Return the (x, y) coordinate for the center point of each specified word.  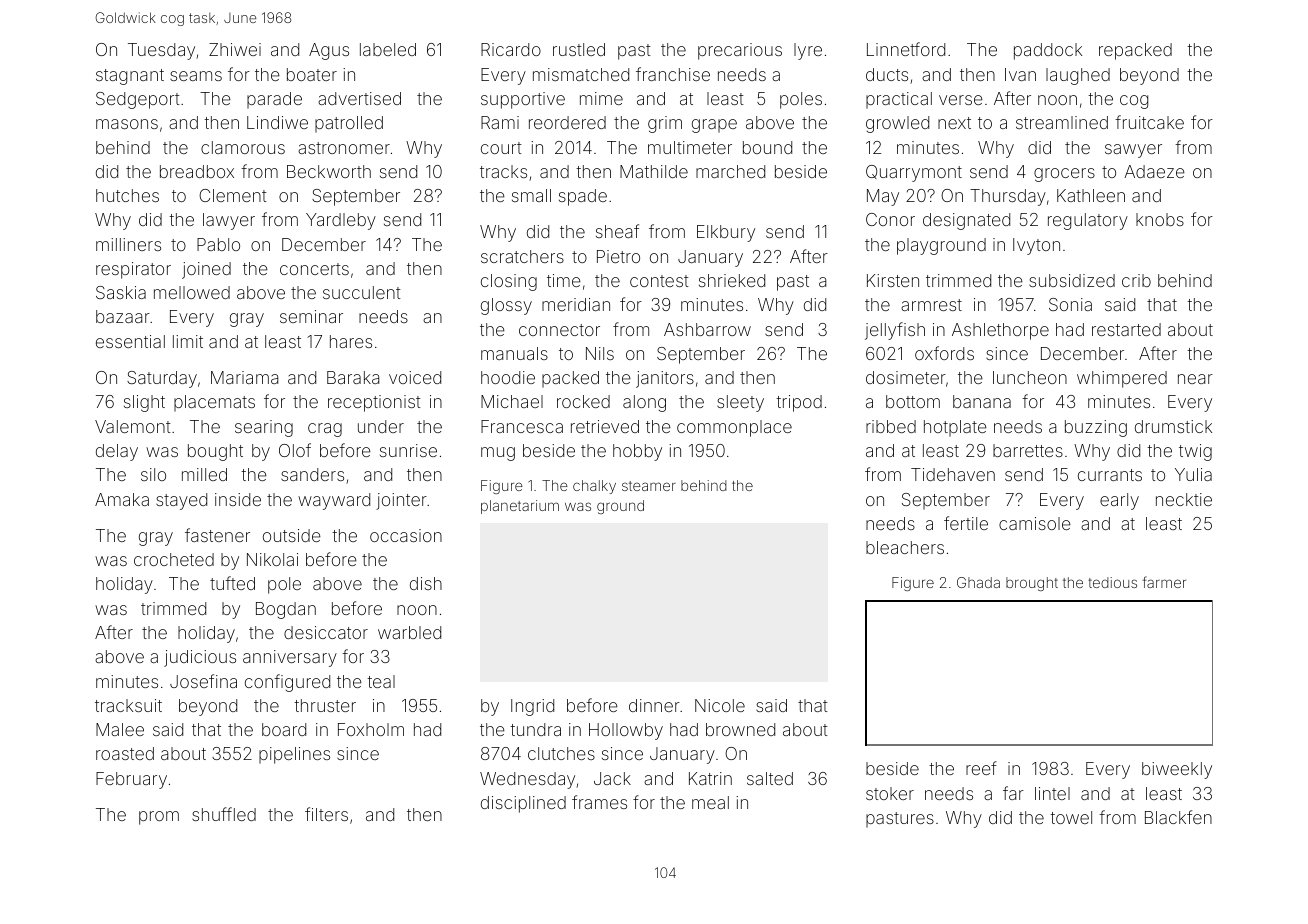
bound (767, 147)
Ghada (978, 582)
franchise (673, 74)
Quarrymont (914, 173)
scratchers (522, 256)
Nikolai (272, 559)
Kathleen (1091, 195)
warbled (409, 632)
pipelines (294, 755)
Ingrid (532, 707)
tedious (1112, 582)
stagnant (130, 77)
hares (351, 341)
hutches (127, 195)
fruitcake (1149, 122)
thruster (325, 705)
